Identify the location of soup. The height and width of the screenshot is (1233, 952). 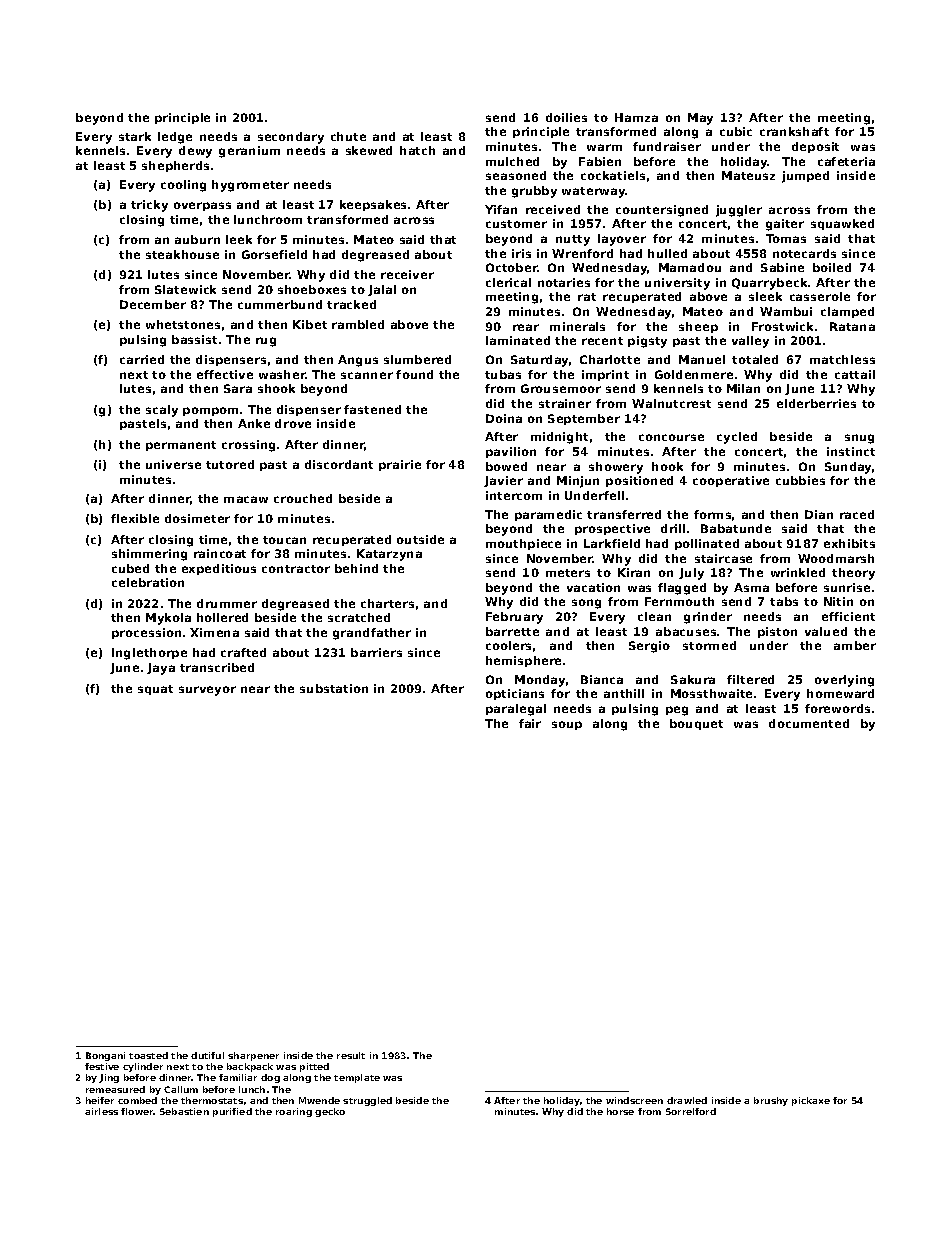
(567, 725).
